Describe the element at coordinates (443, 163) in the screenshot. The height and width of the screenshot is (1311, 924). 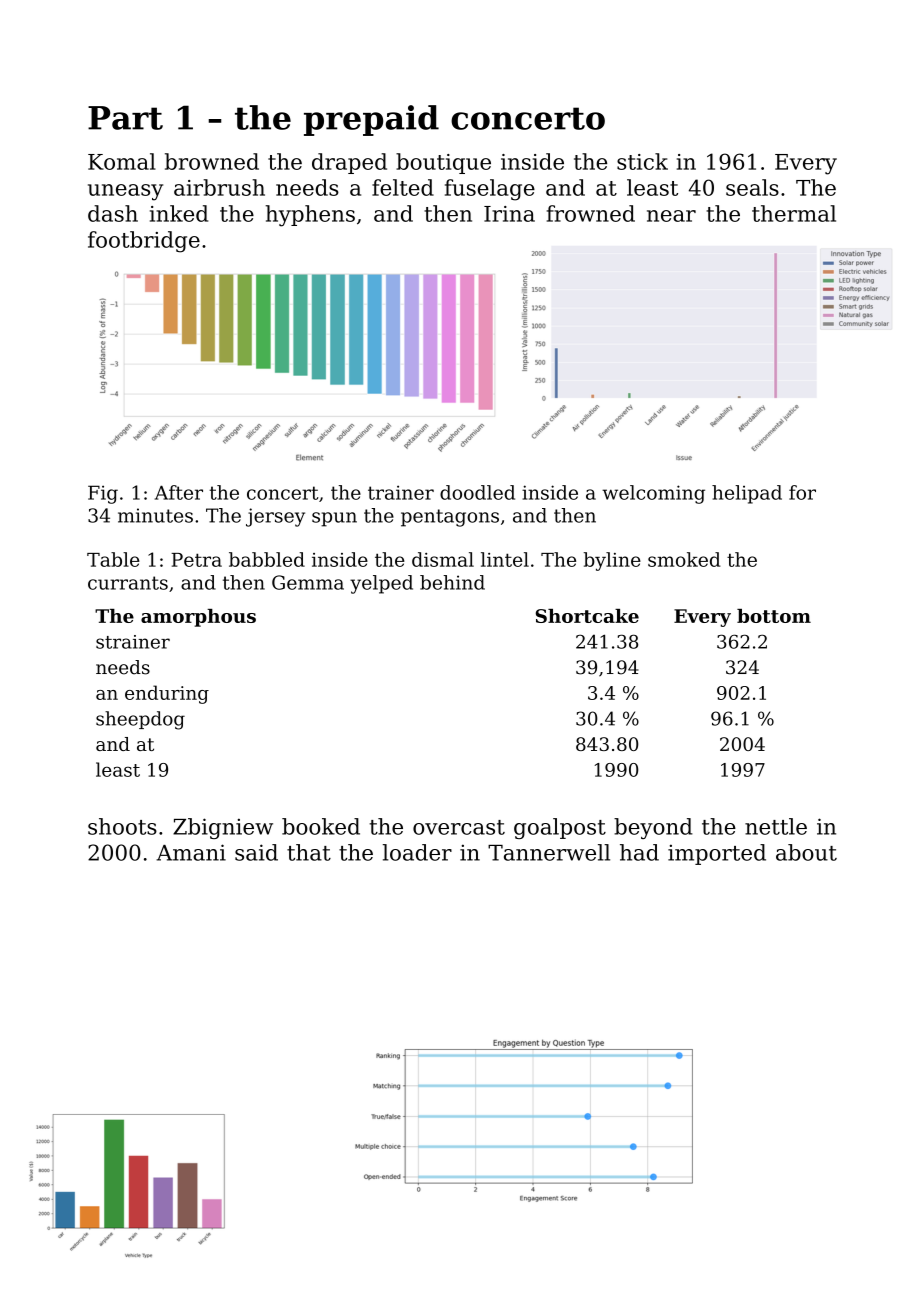
I see `boutique` at that location.
